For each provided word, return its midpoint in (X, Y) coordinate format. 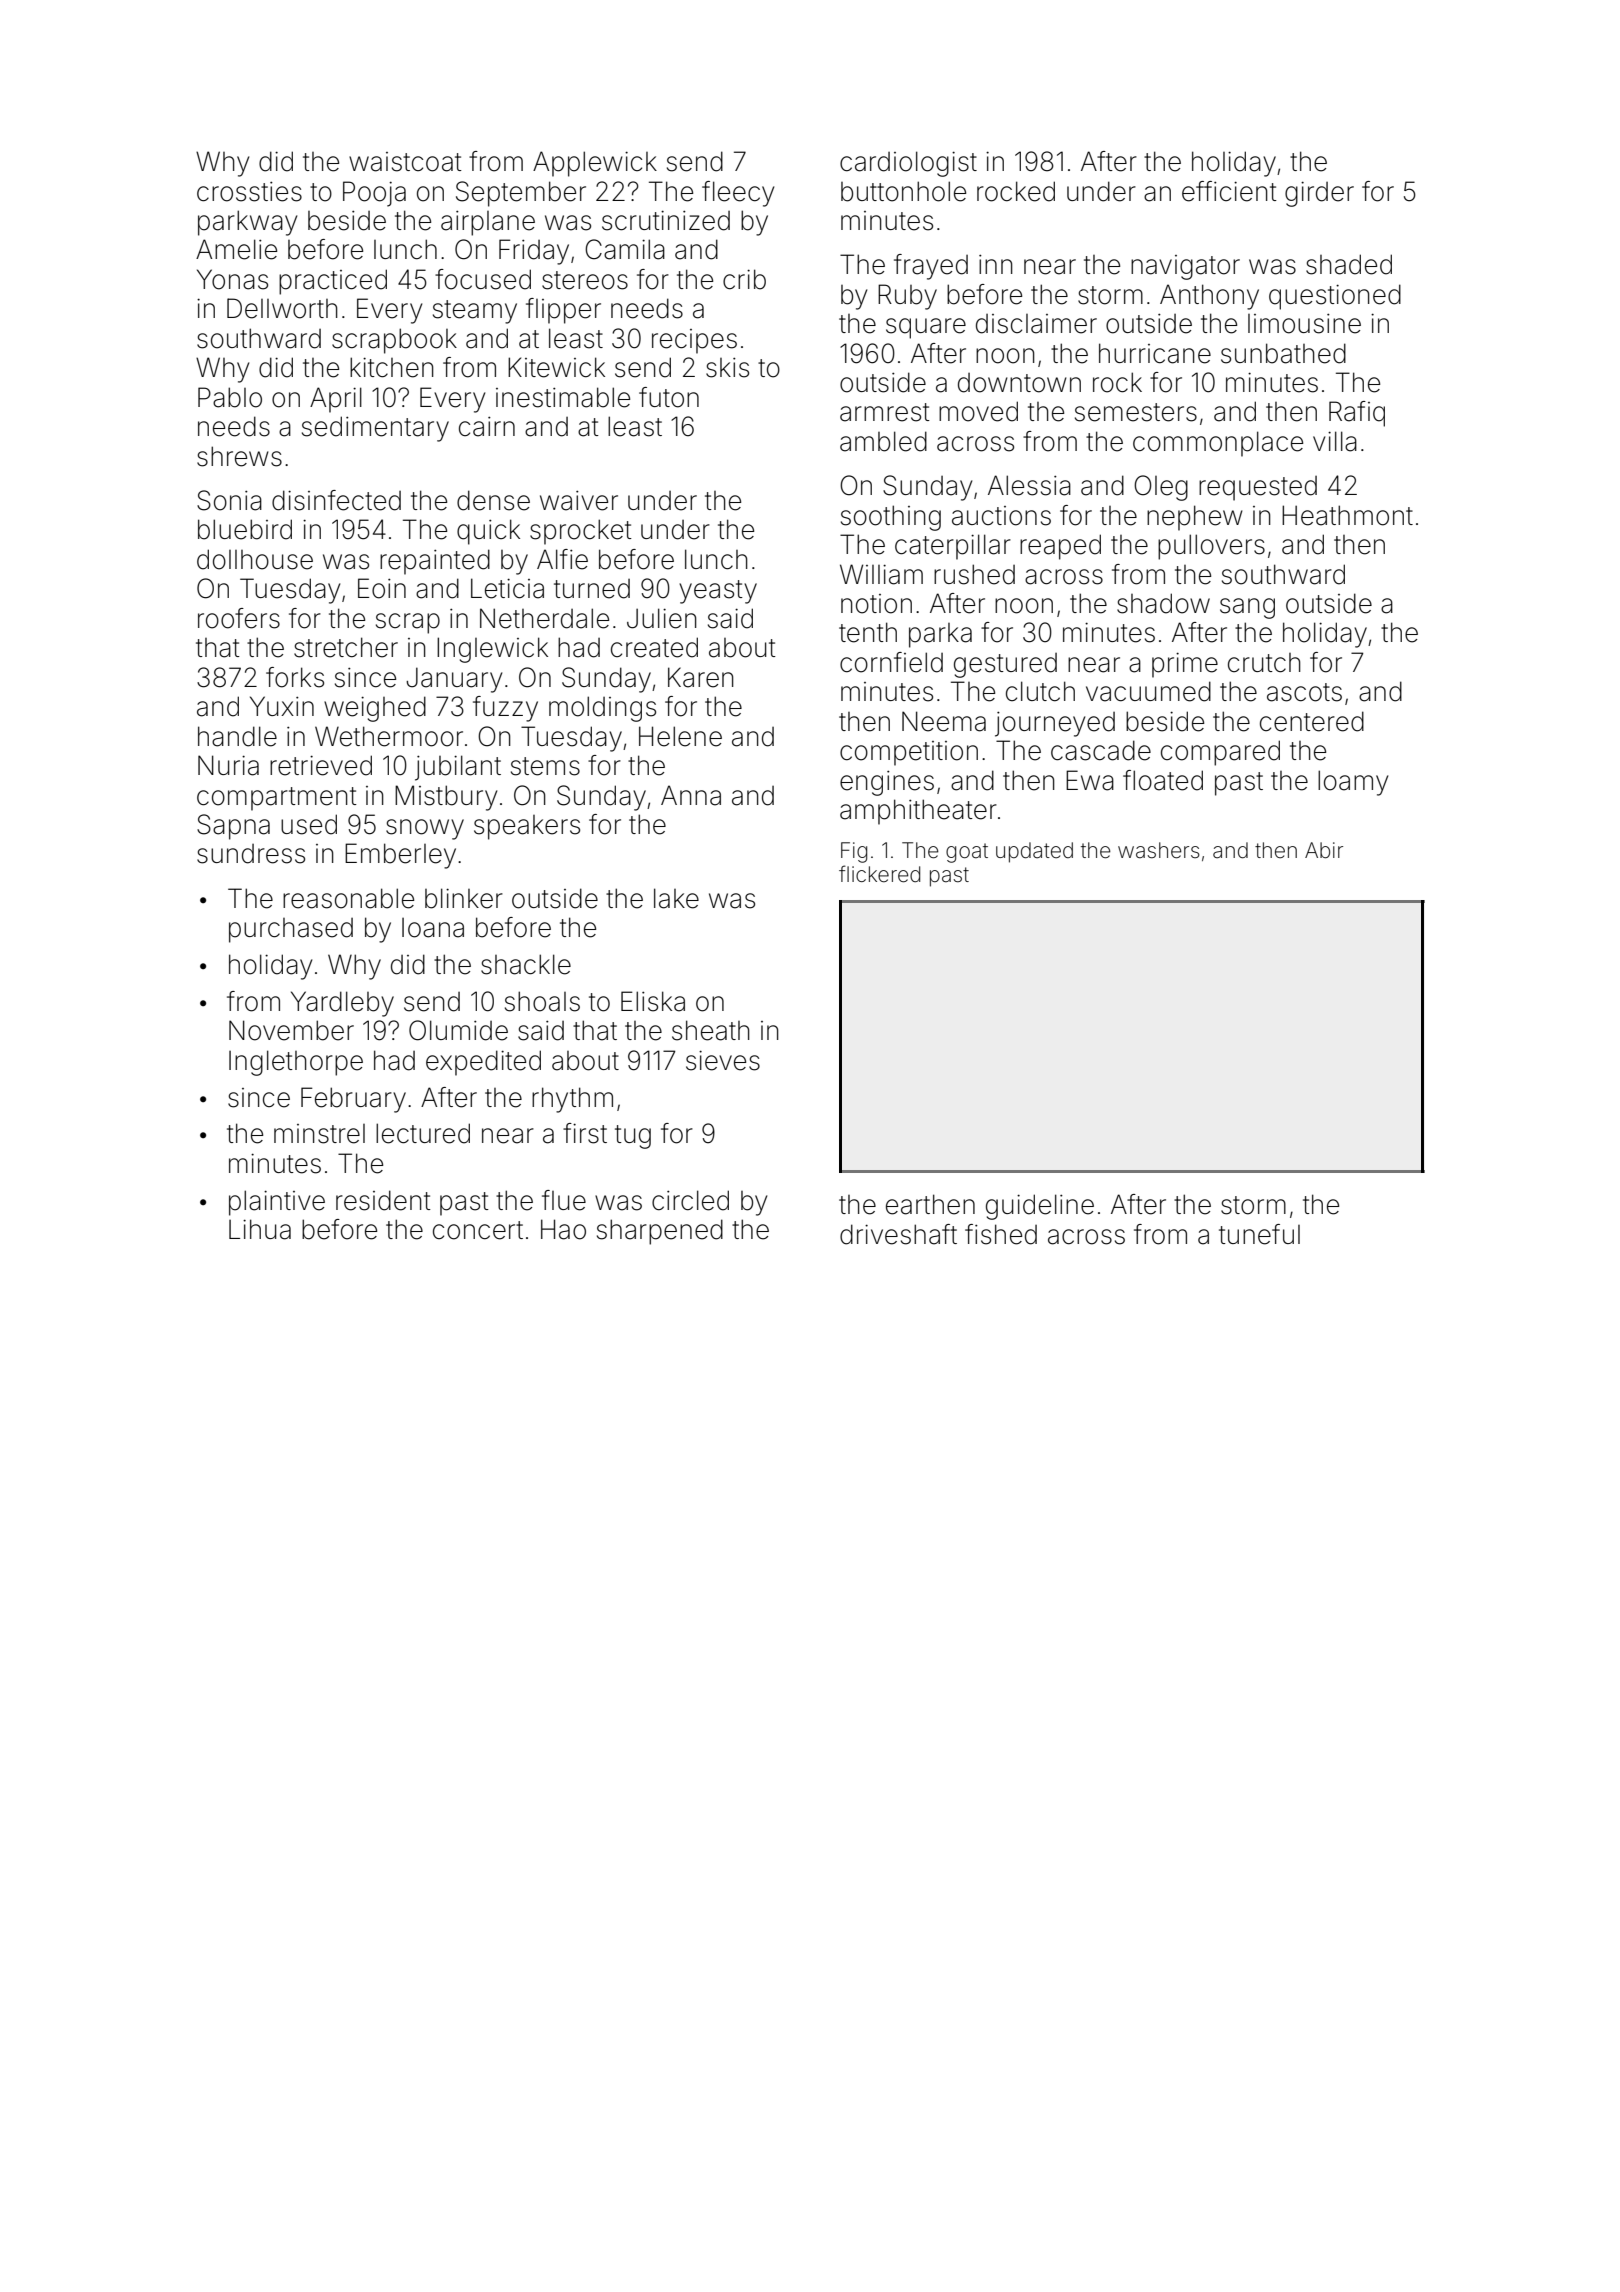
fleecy (738, 194)
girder (1319, 194)
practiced (333, 282)
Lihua (260, 1229)
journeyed (1055, 724)
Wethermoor (389, 736)
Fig (854, 852)
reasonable (348, 898)
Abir (1324, 850)
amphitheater (918, 812)
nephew (1195, 518)
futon (669, 397)
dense (493, 500)
